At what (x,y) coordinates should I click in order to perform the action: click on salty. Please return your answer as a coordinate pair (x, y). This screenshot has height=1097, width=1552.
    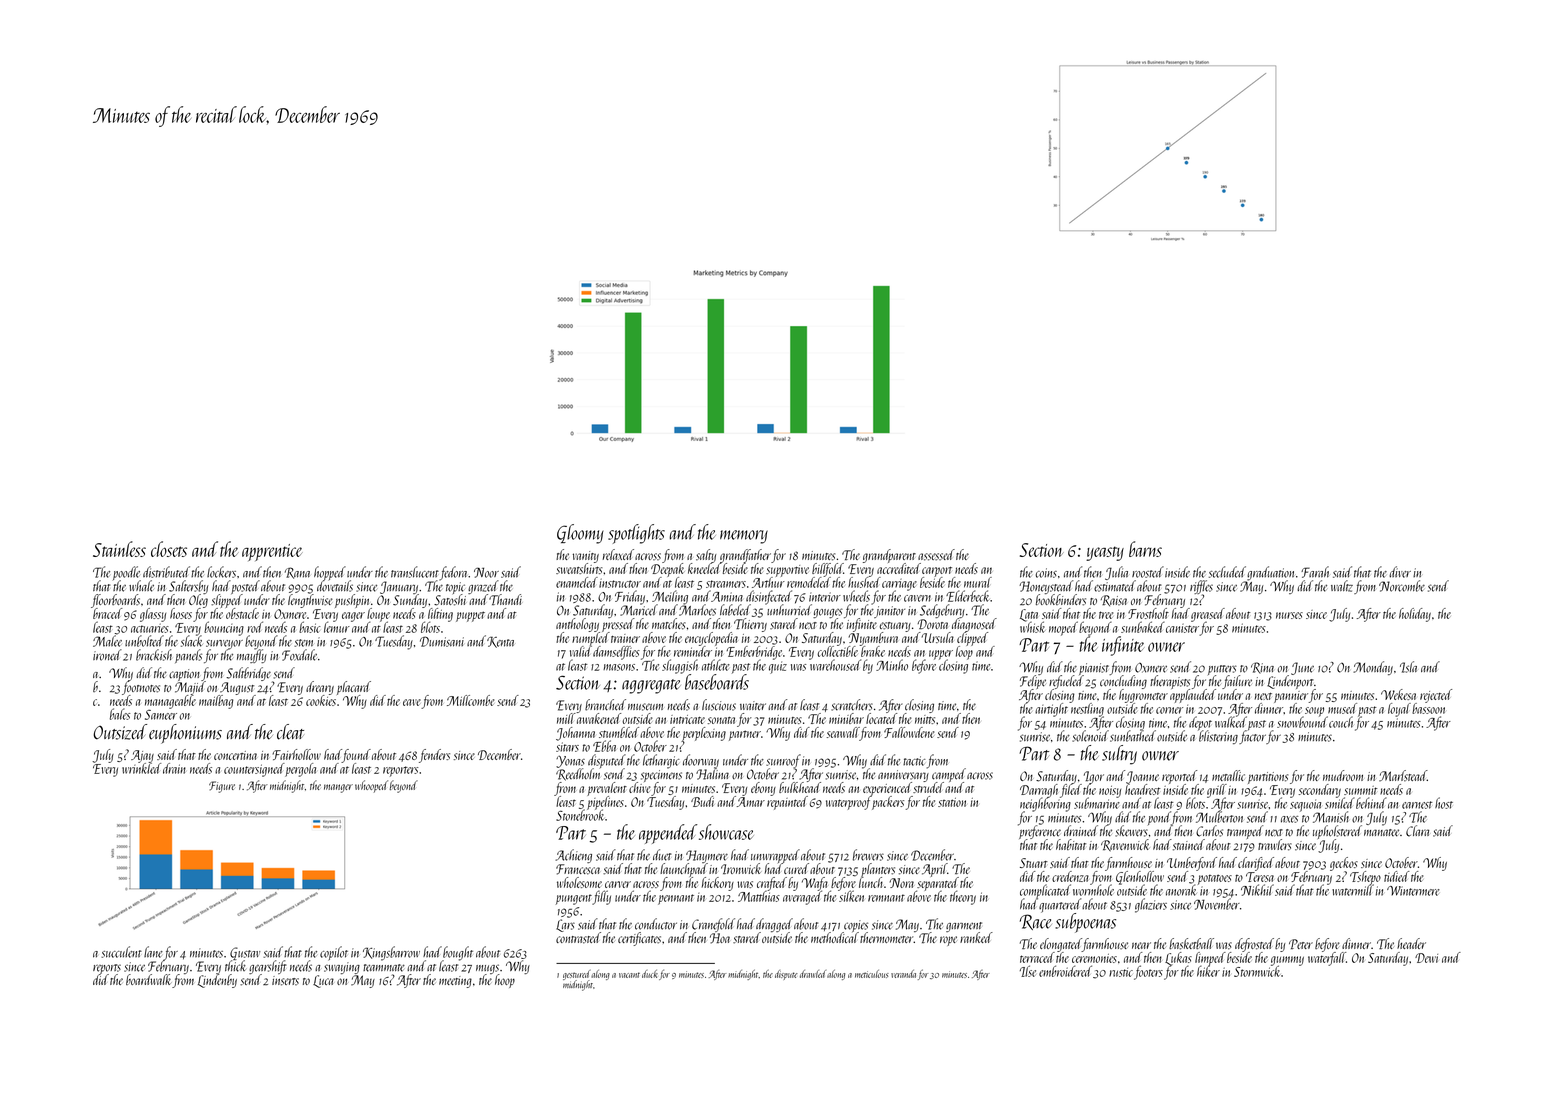
    Looking at the image, I should click on (706, 556).
